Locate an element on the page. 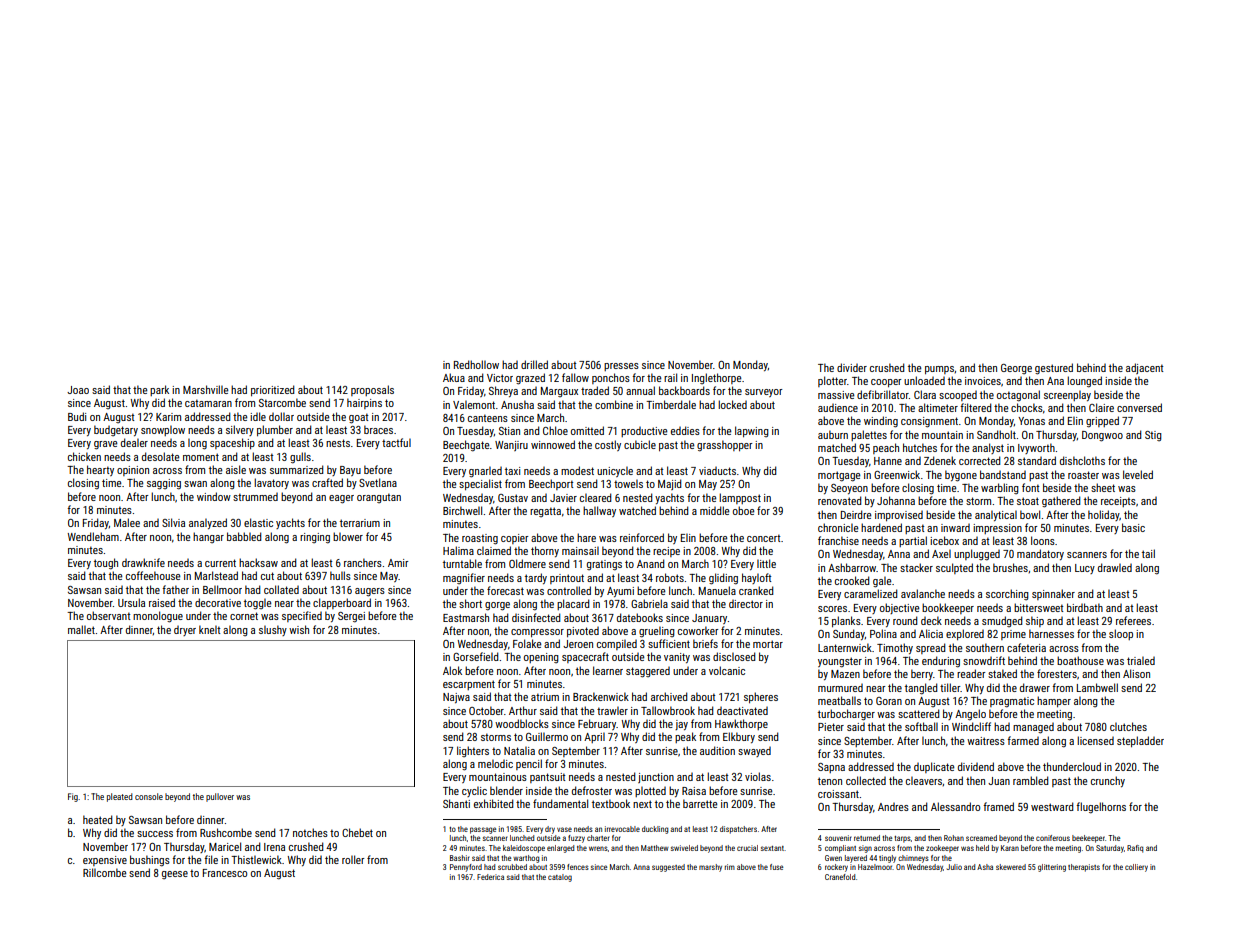 The width and height of the document is (1233, 952). dishcloths is located at coordinates (1082, 460).
